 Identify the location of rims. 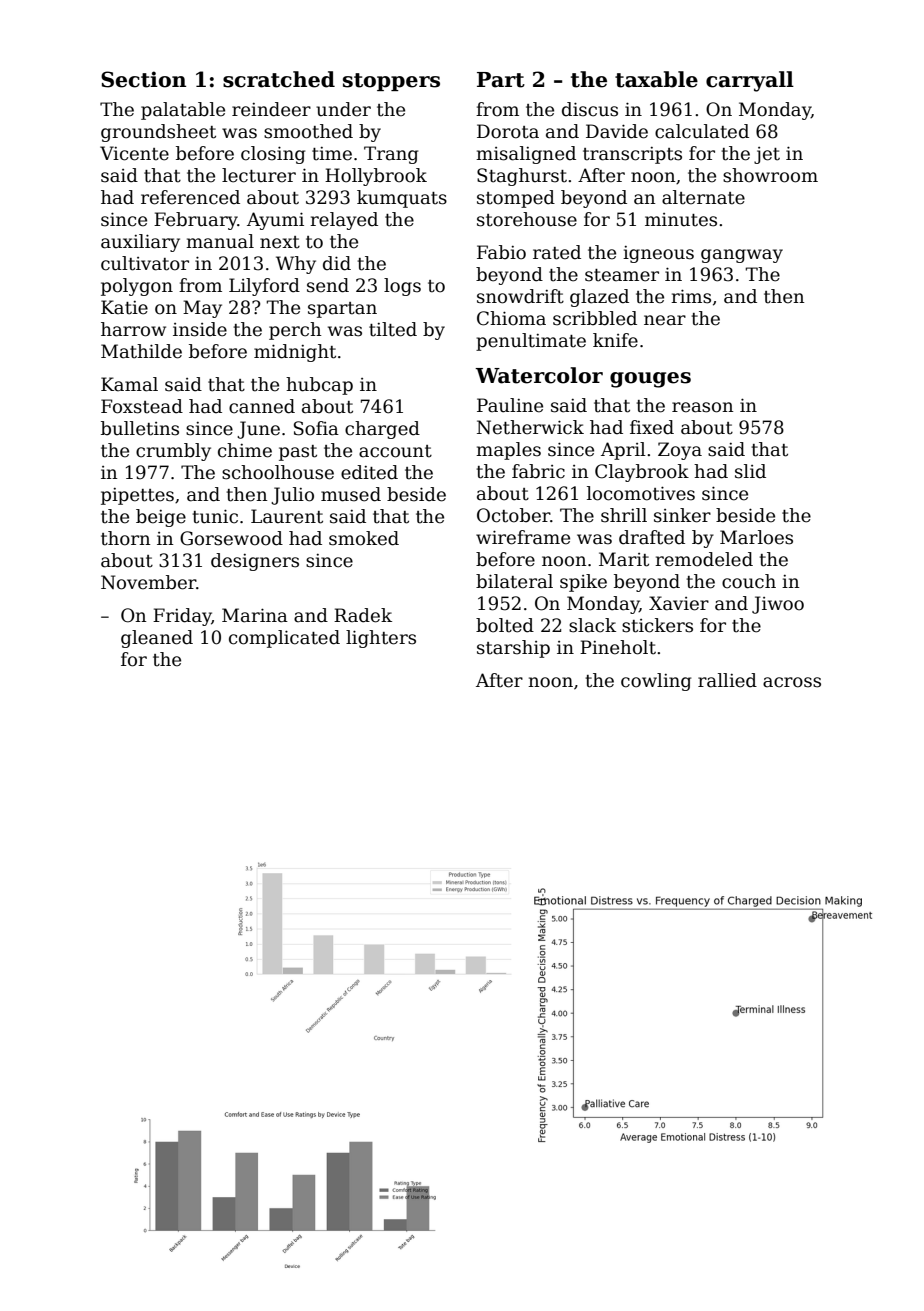
(691, 296).
